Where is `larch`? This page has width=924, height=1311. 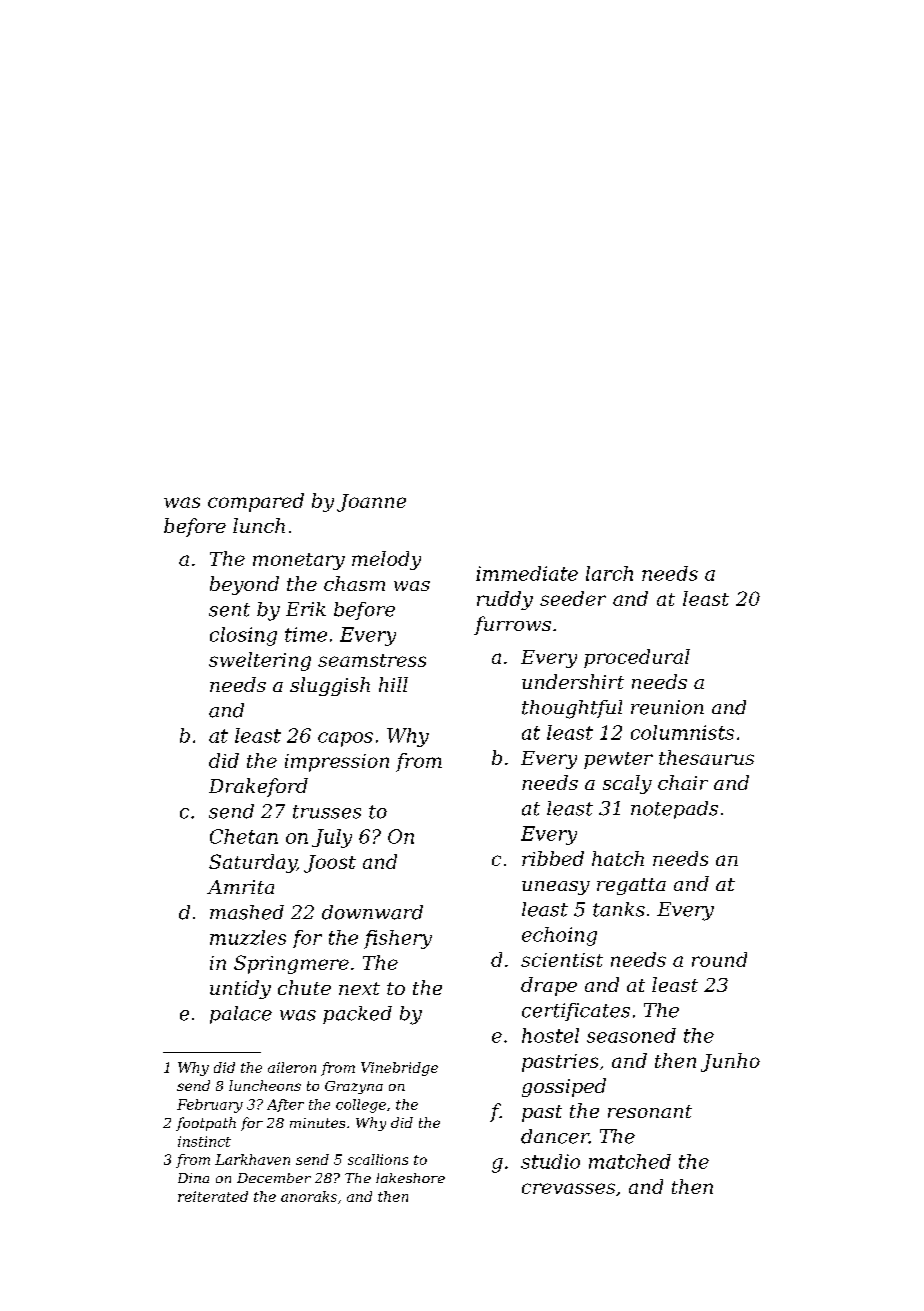 larch is located at coordinates (609, 573).
